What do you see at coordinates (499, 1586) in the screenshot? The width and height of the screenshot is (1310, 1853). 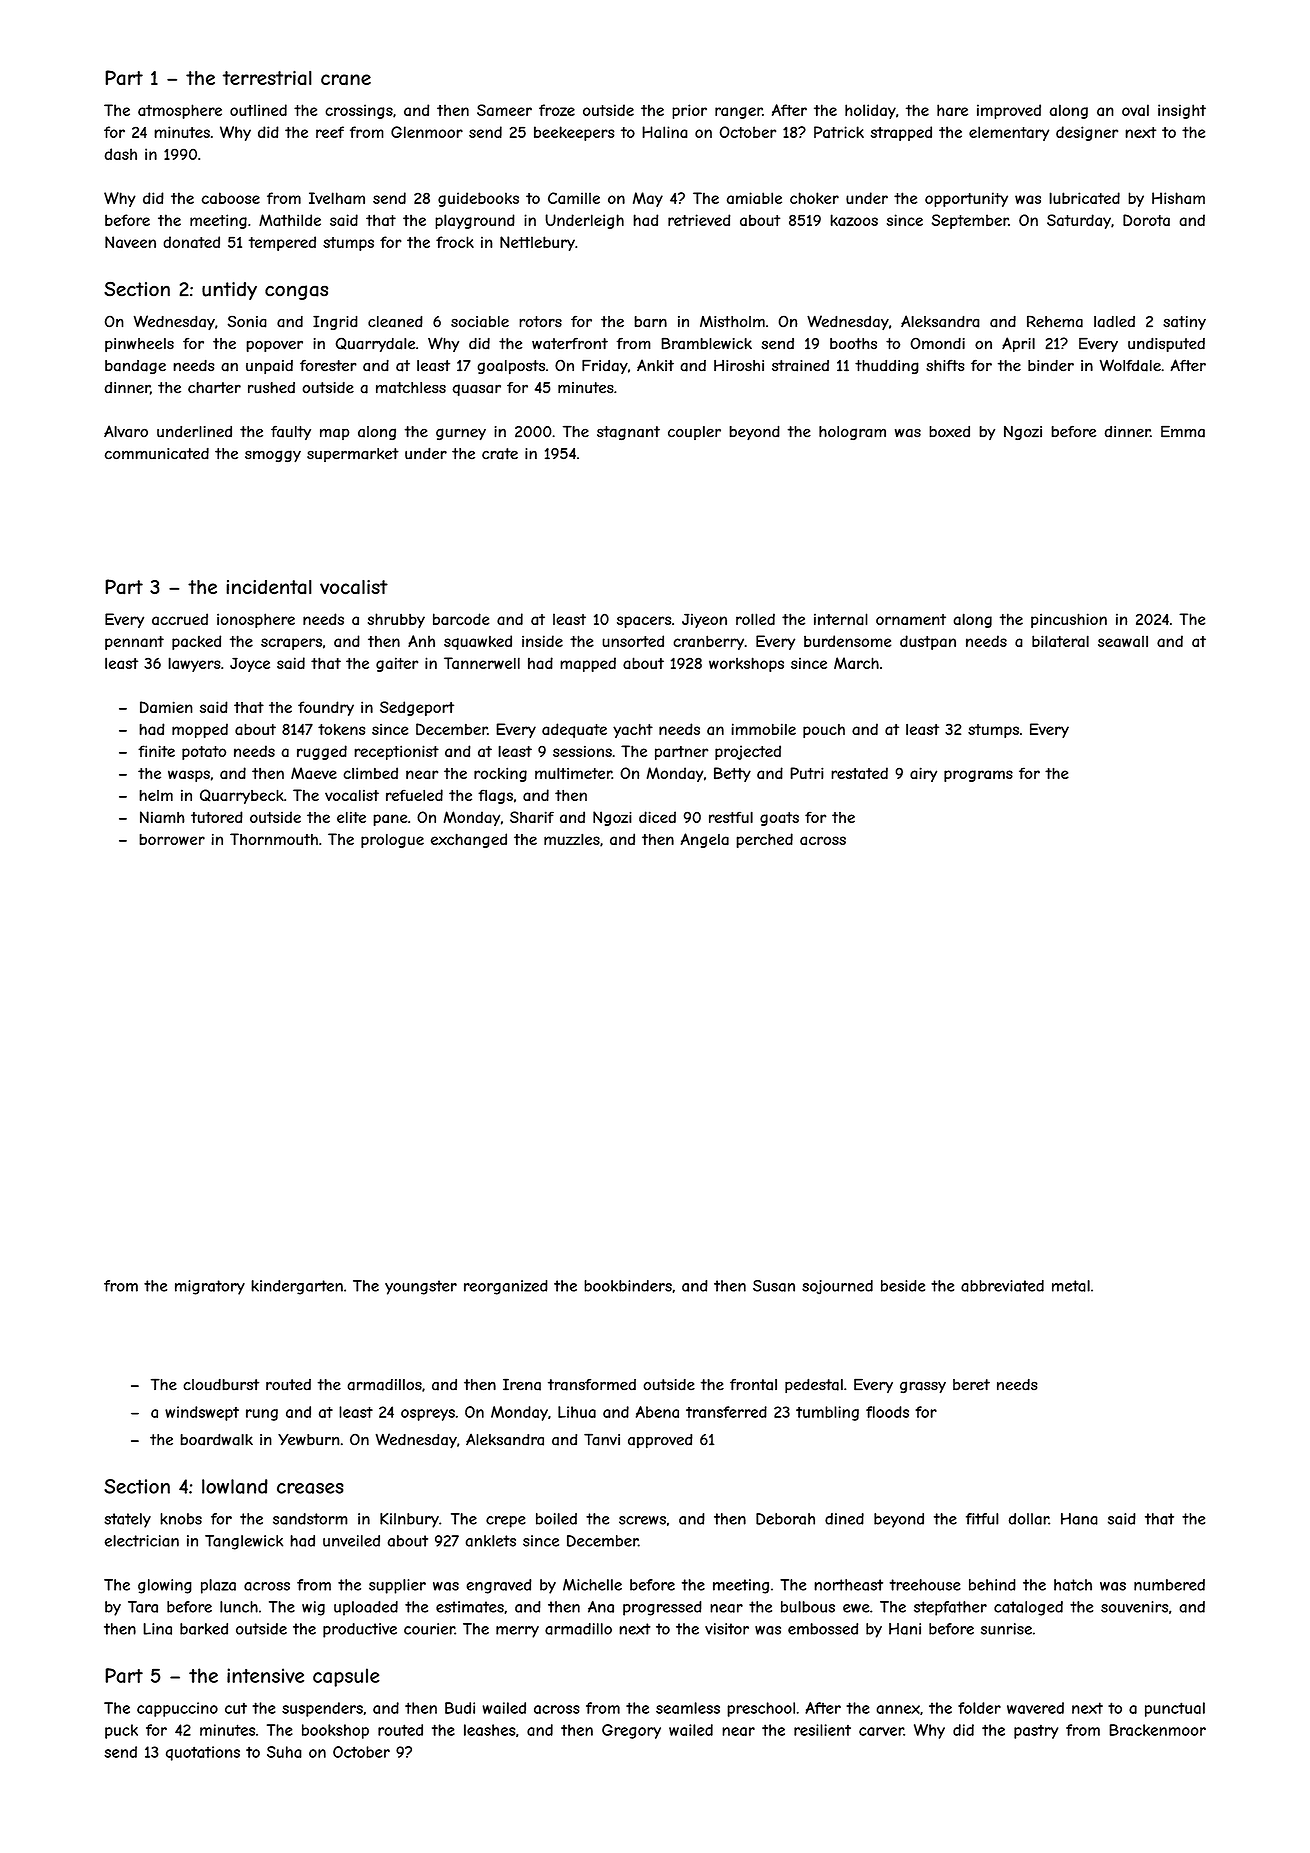 I see `engraved` at bounding box center [499, 1586].
